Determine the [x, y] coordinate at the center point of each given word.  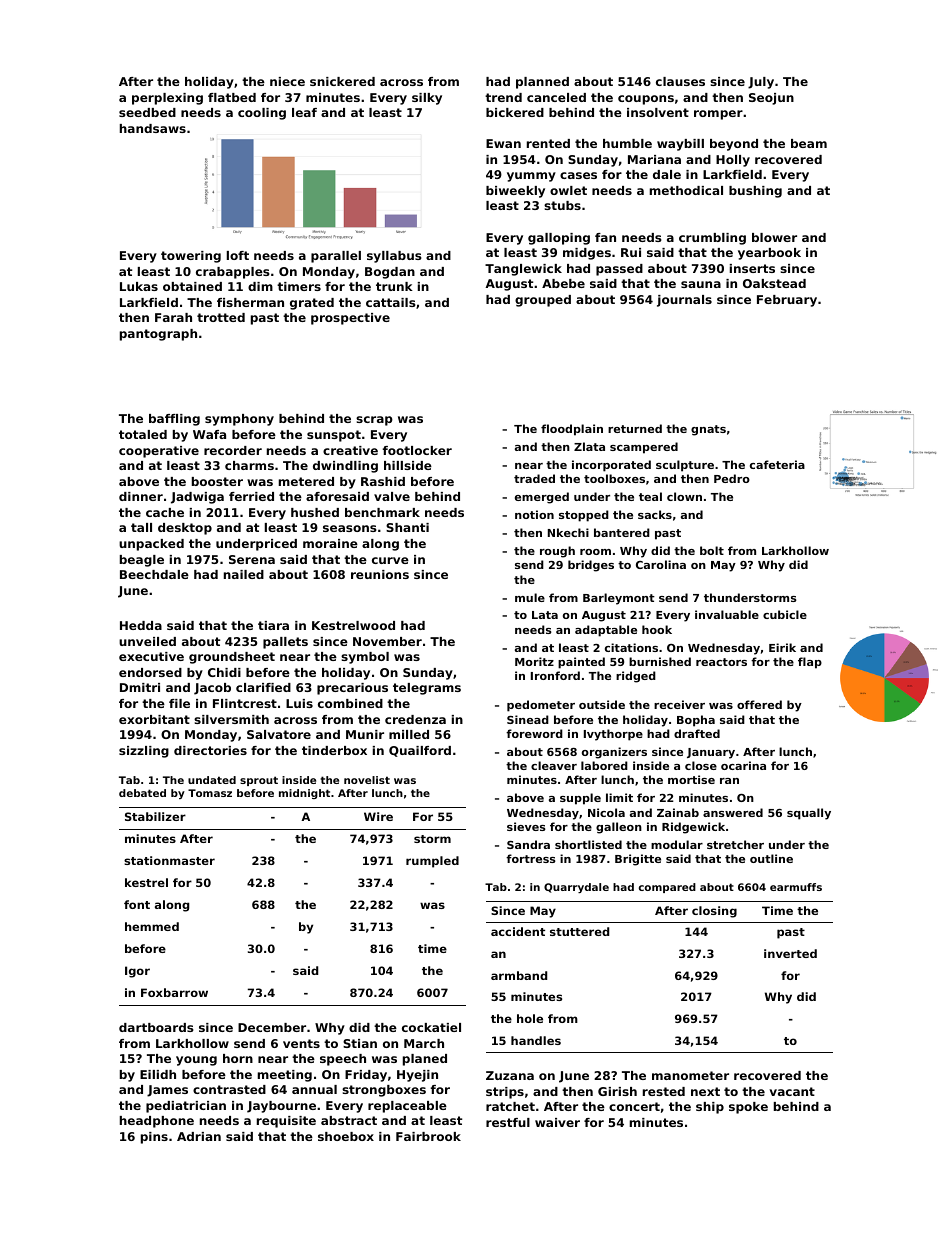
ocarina [743, 765]
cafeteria [777, 464]
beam [809, 143]
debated [142, 793]
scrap [374, 421]
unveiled [147, 641]
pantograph [158, 335]
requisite [286, 1122]
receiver [679, 704]
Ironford [555, 675]
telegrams [427, 689]
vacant [792, 1091]
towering [191, 257]
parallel [336, 257]
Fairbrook [428, 1136]
